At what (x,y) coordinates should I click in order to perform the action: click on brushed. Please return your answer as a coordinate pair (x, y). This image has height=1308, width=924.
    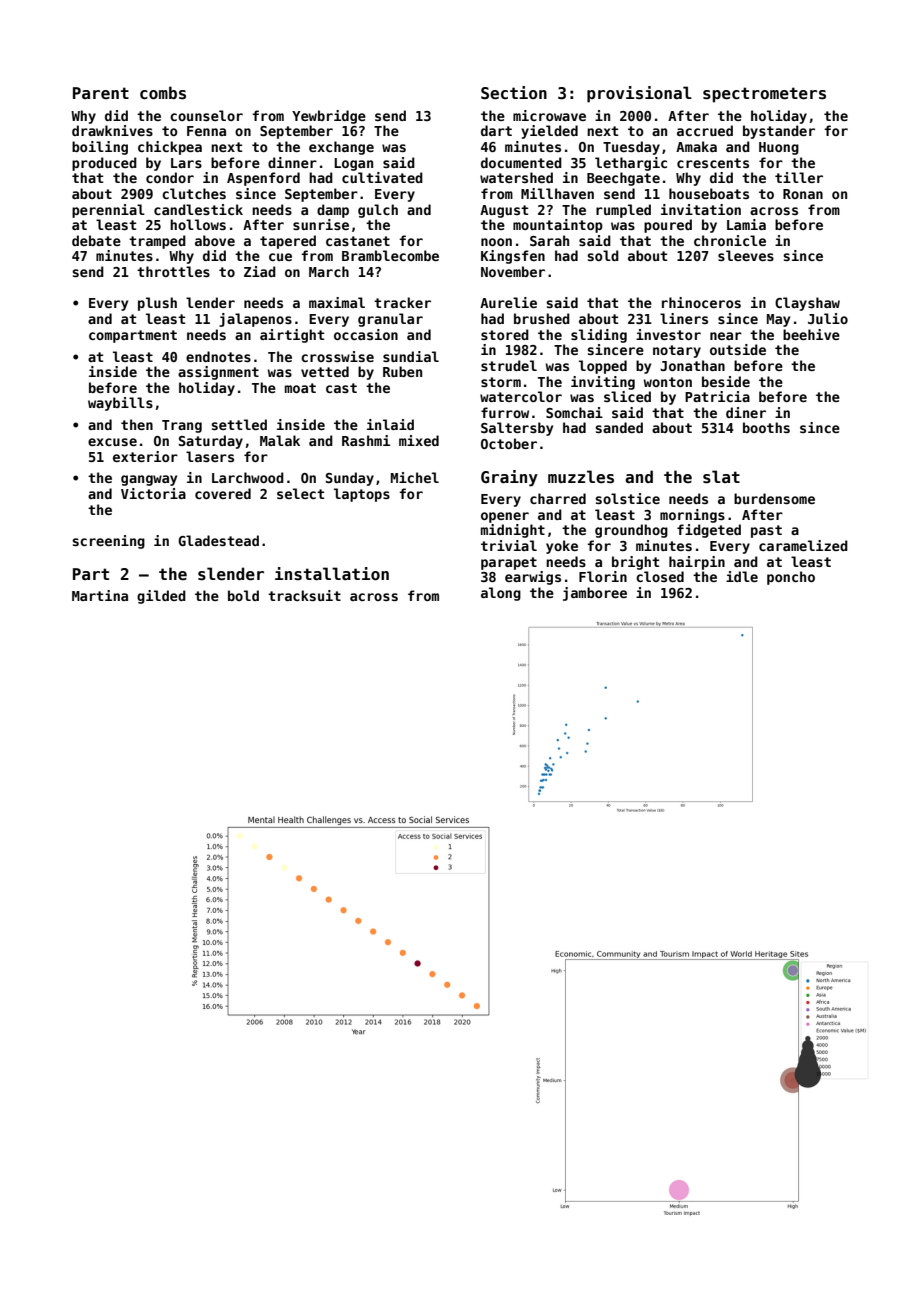
    Looking at the image, I should click on (542, 318).
